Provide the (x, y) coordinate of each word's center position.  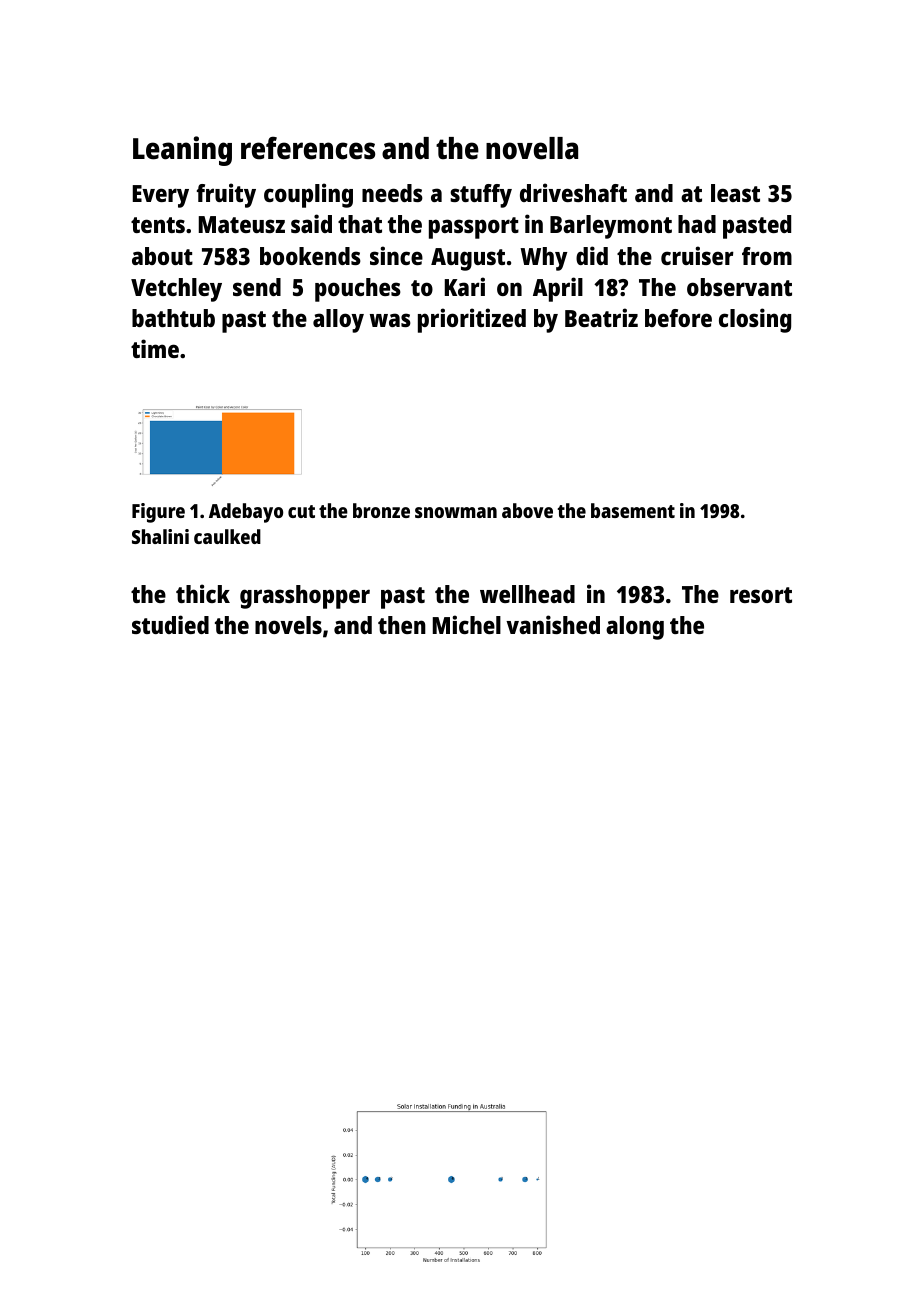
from (767, 256)
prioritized (472, 320)
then (402, 625)
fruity (226, 195)
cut (301, 511)
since (396, 255)
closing (755, 320)
